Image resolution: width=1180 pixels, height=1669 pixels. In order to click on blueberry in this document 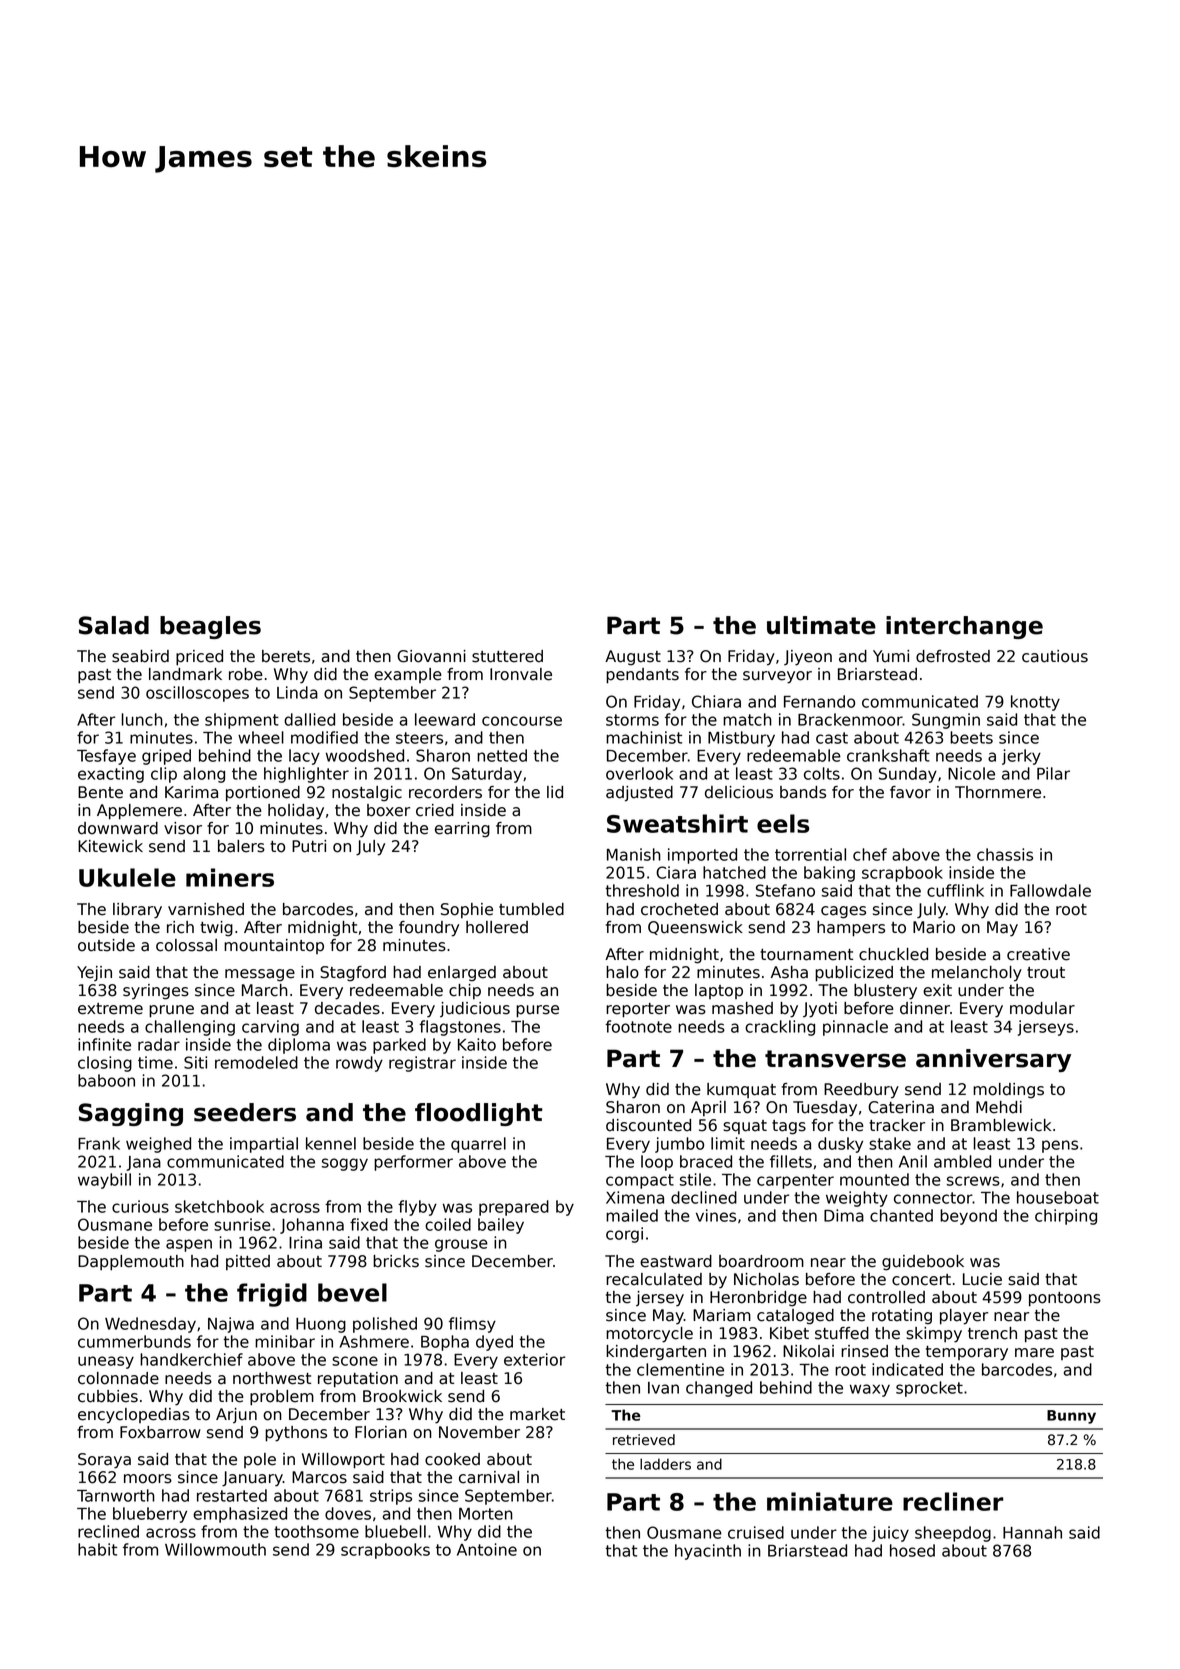, I will do `click(150, 1515)`.
